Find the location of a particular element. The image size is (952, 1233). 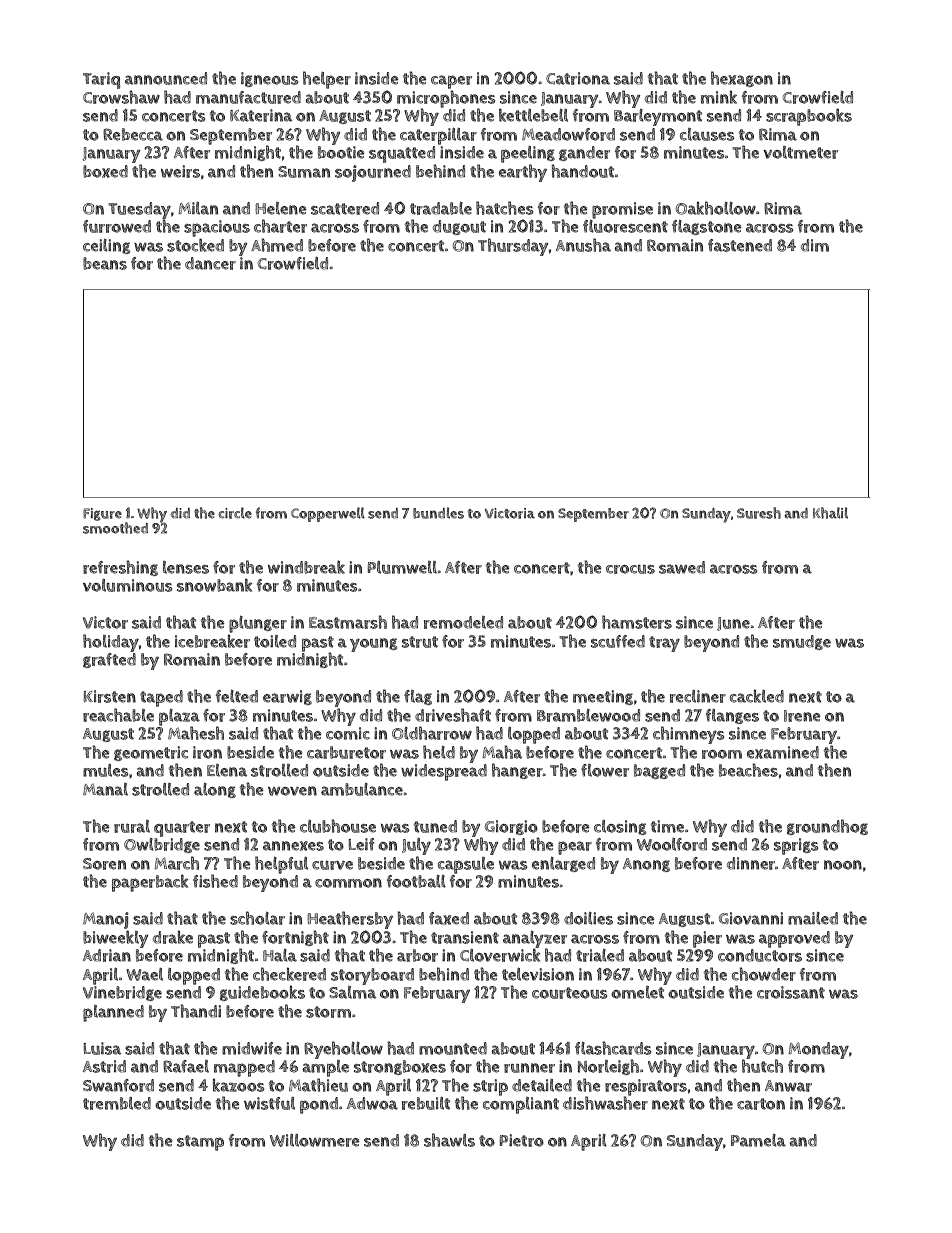

Suman is located at coordinates (304, 172).
